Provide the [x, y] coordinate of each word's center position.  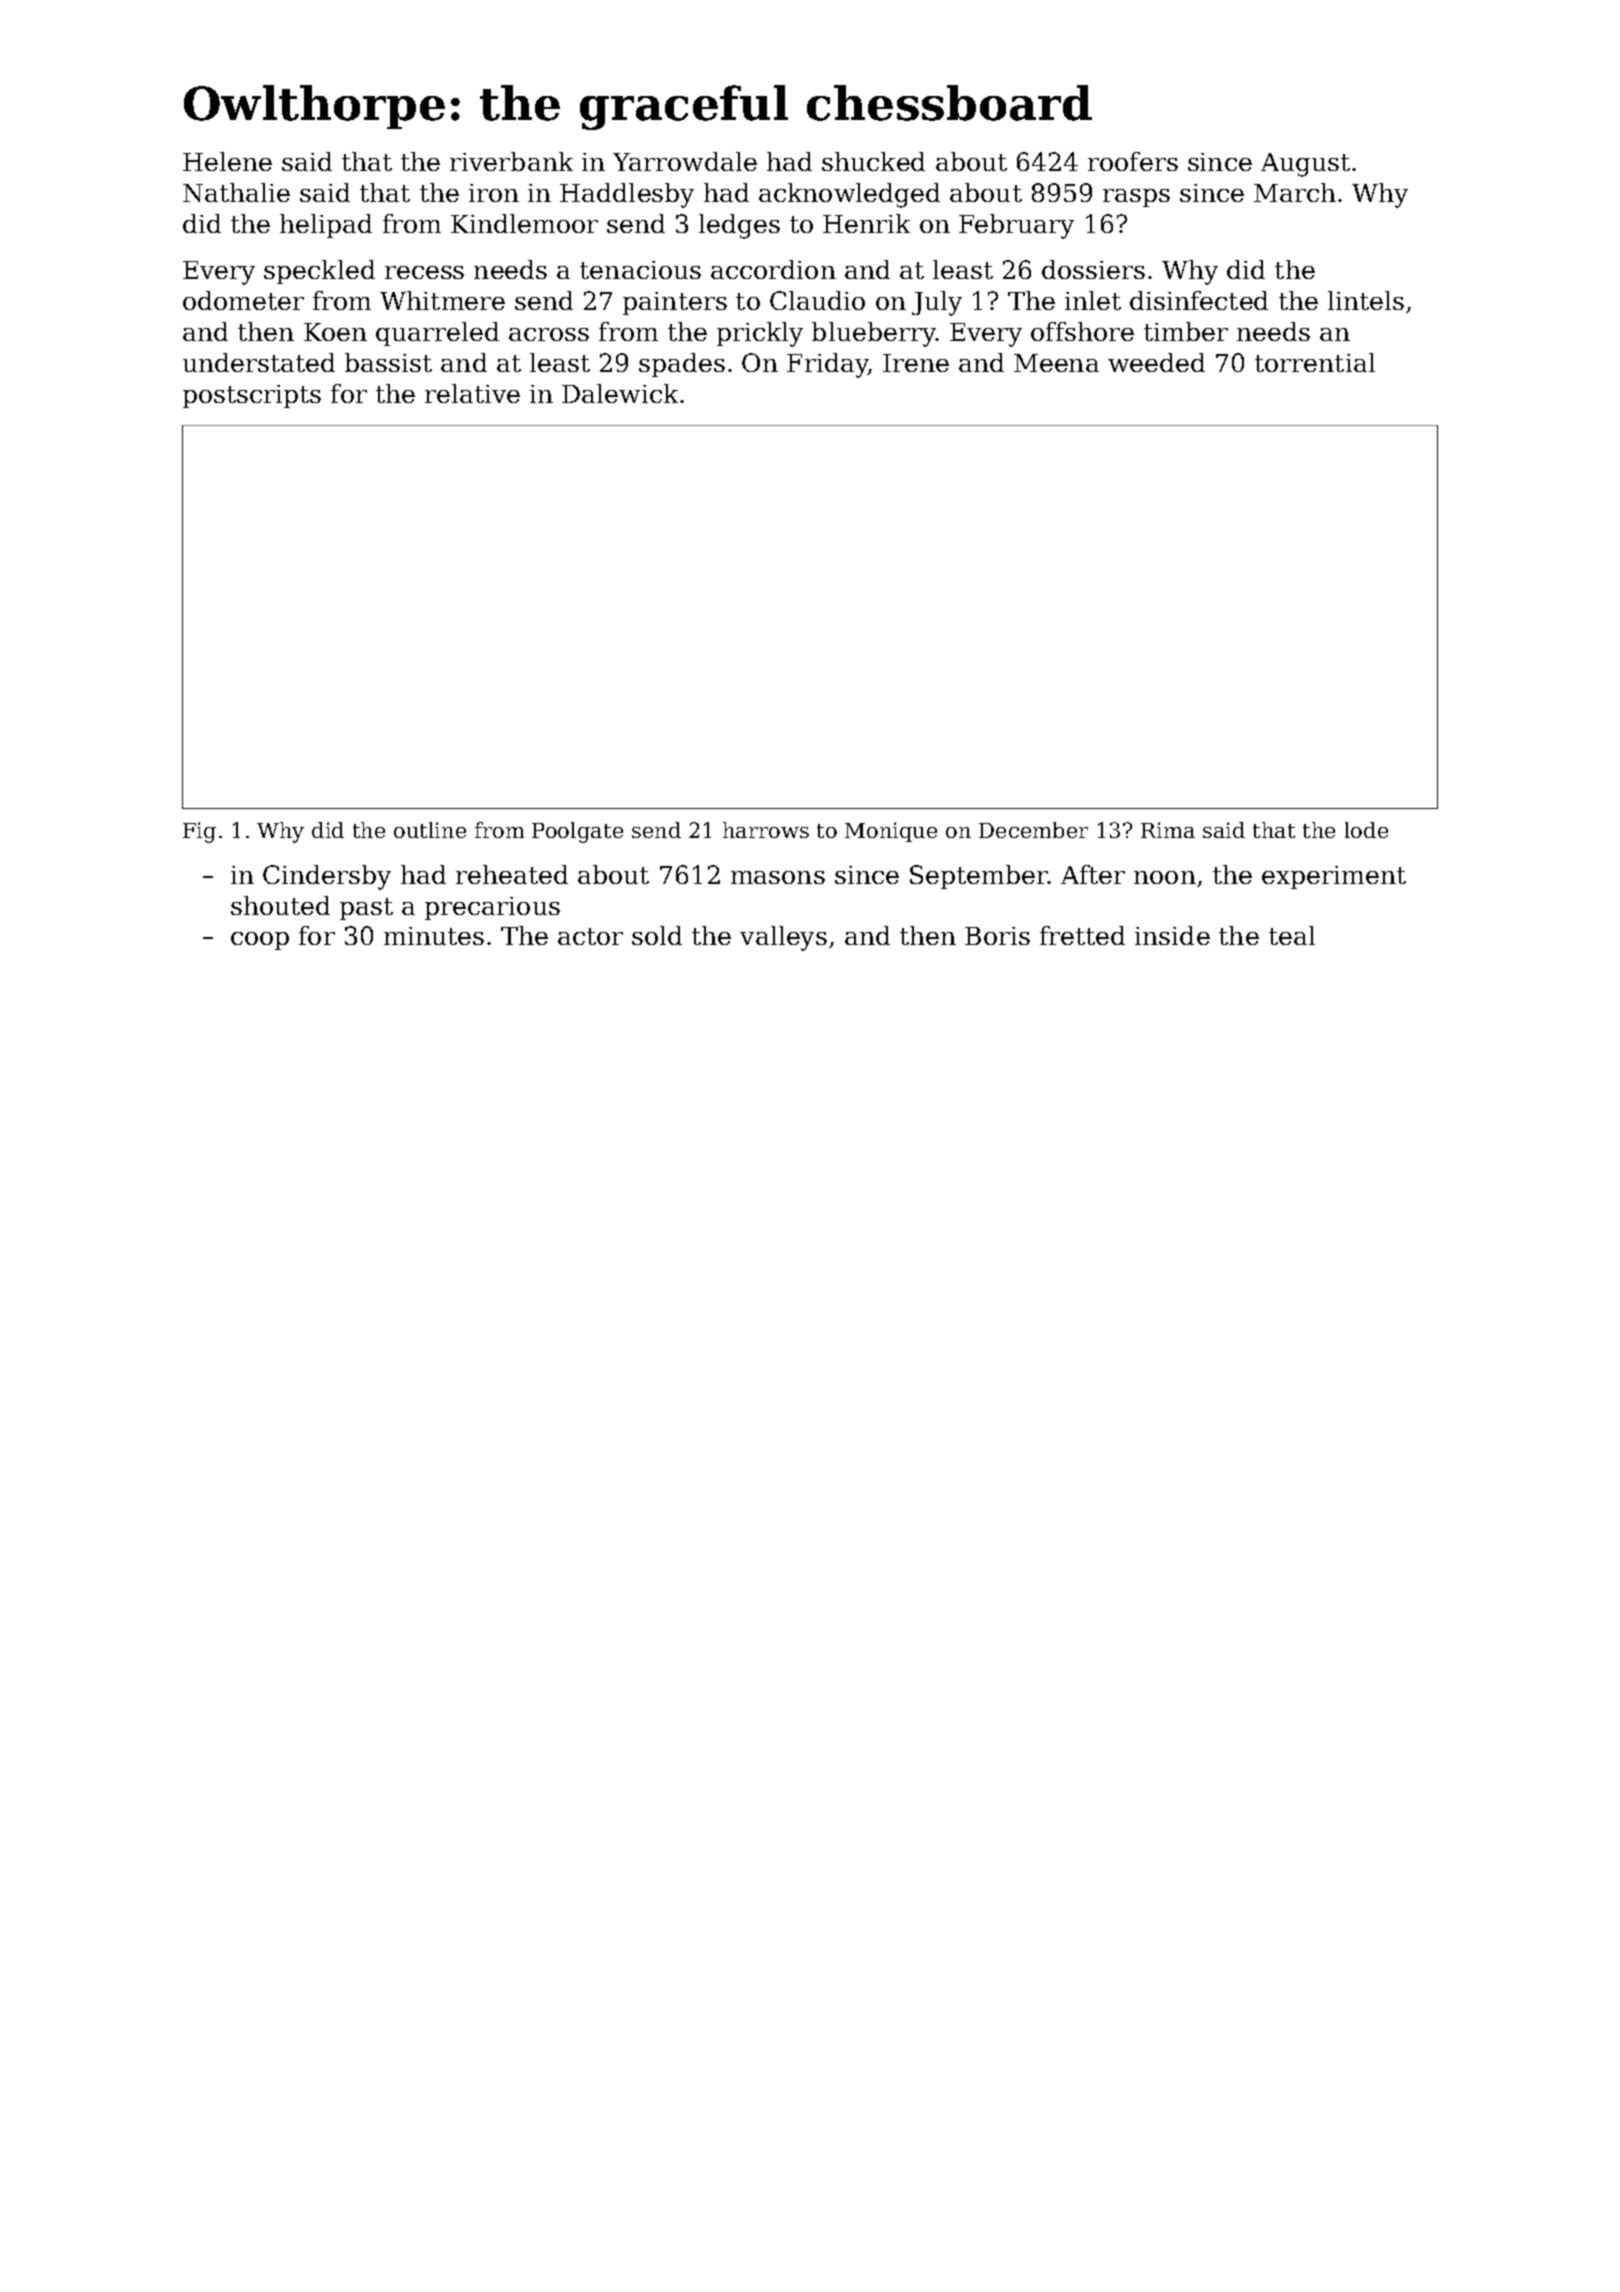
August [1305, 165]
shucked [873, 161]
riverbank [511, 161]
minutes [434, 936]
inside [1172, 935]
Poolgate [577, 832]
